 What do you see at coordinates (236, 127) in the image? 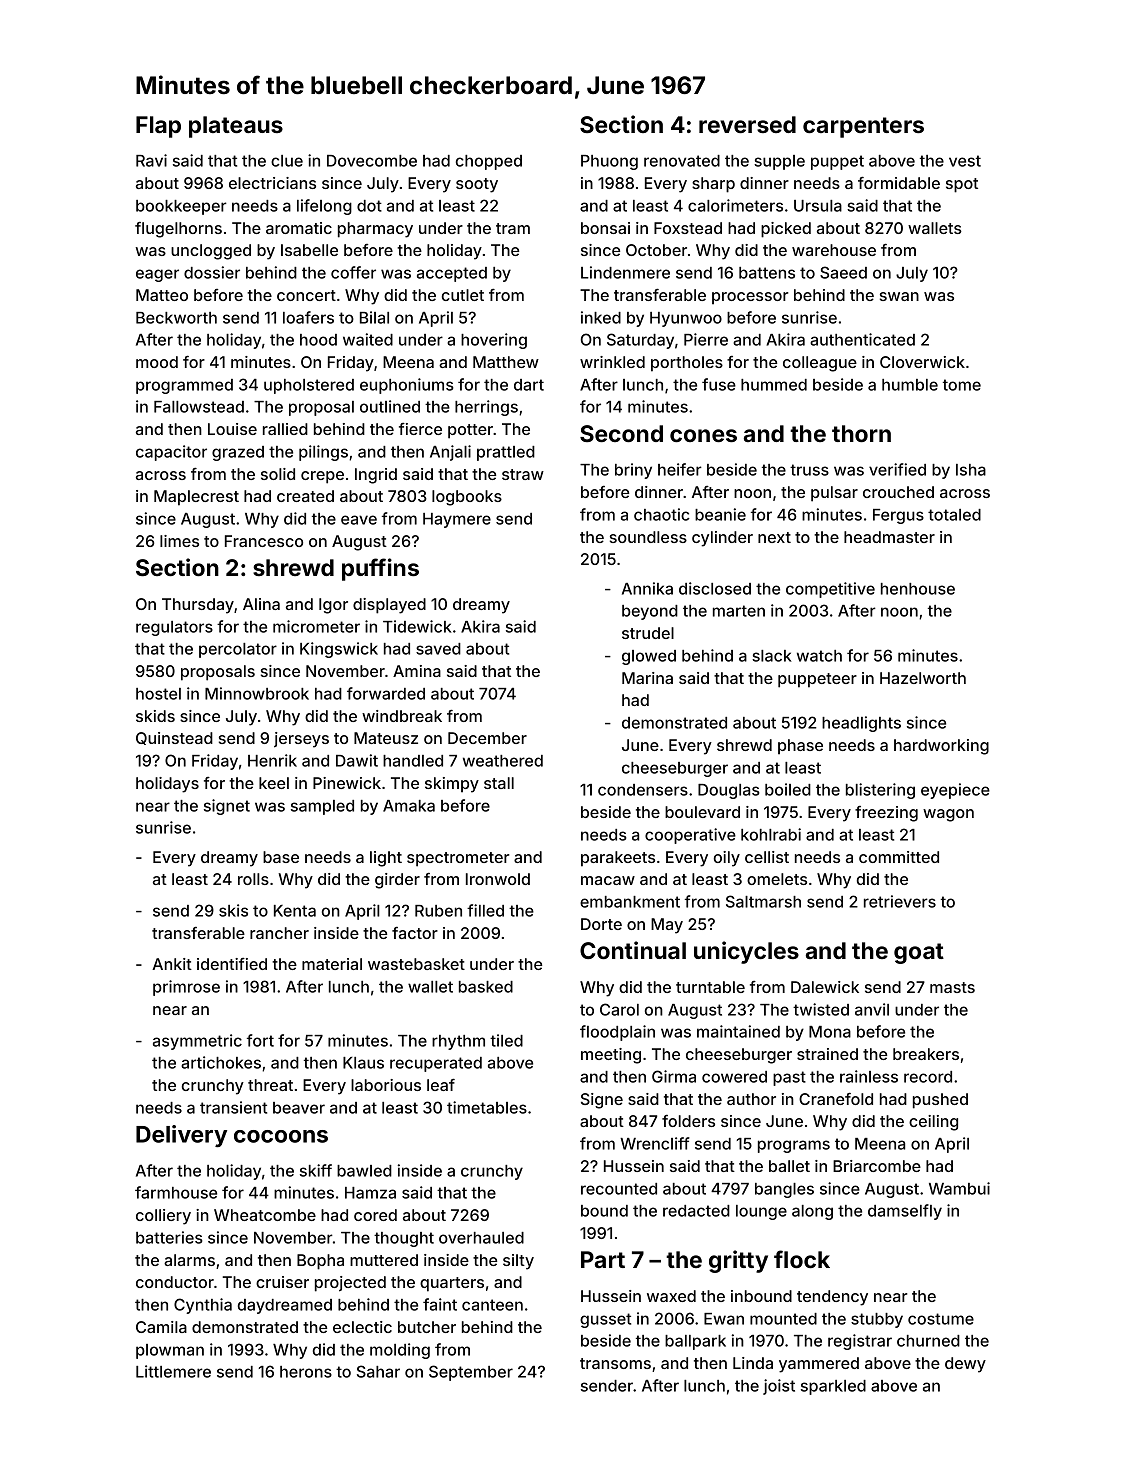
I see `plateaus` at bounding box center [236, 127].
